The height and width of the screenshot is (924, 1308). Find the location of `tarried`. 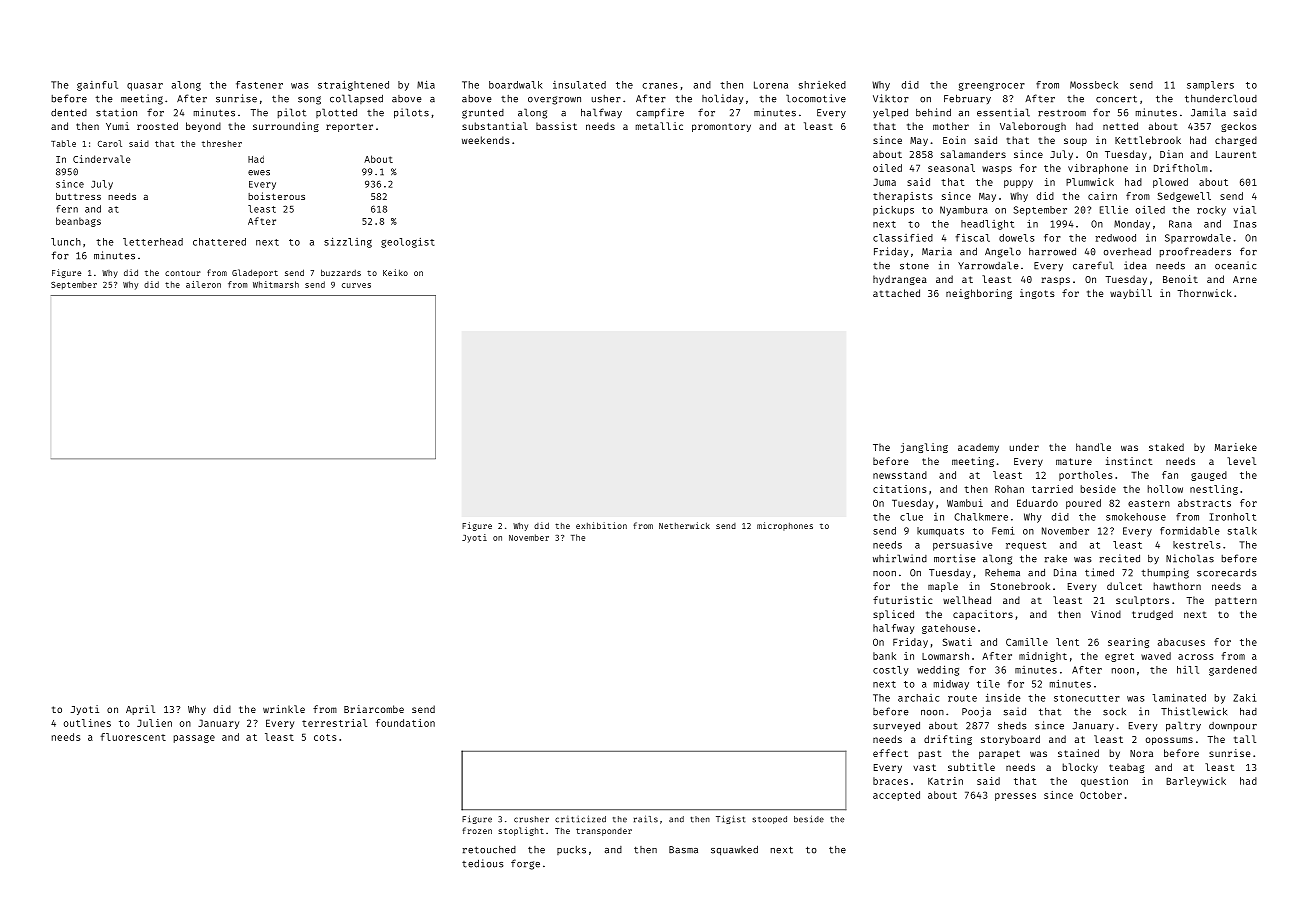

tarried is located at coordinates (1052, 489).
